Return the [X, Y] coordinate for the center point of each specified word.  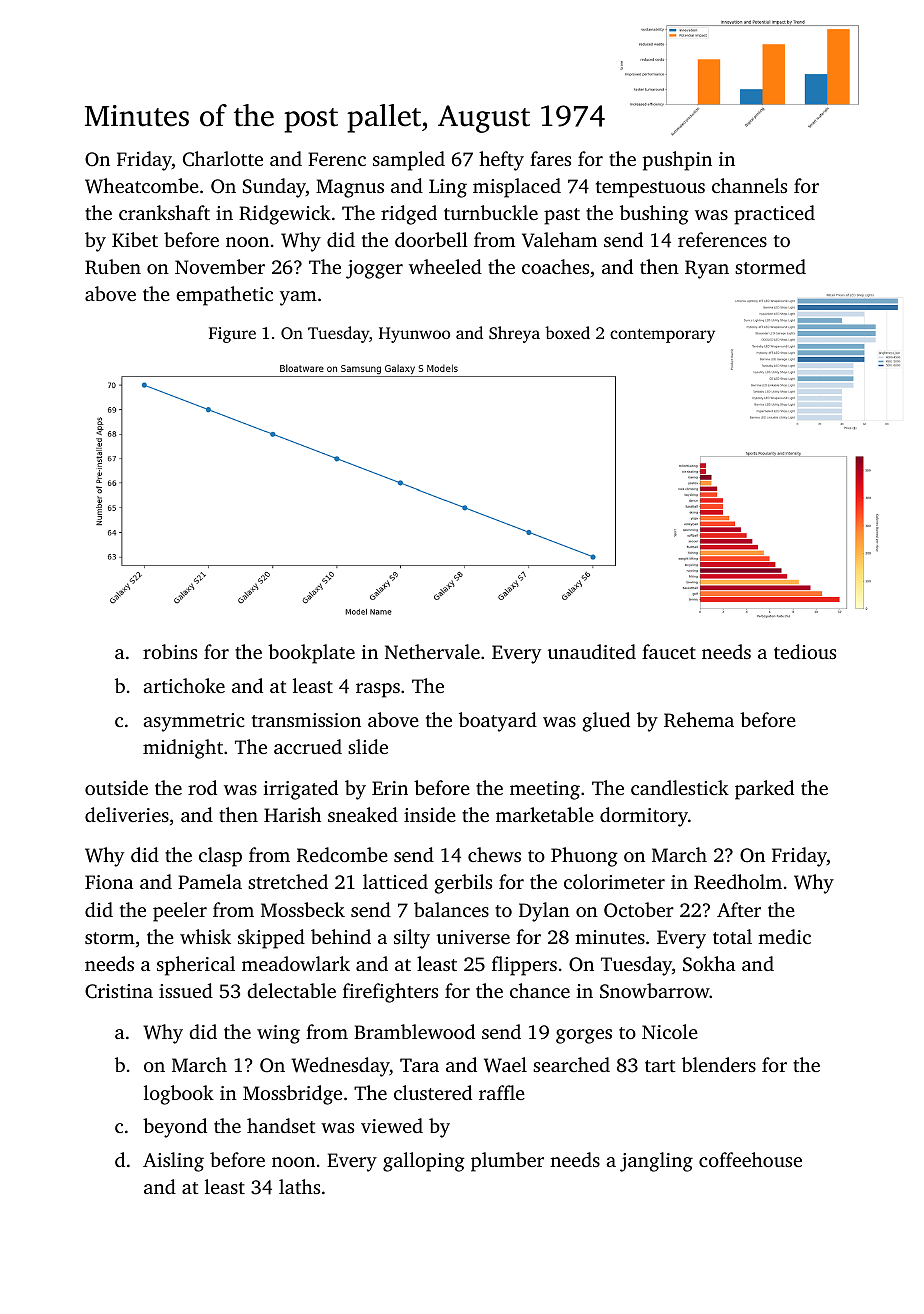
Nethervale [432, 651]
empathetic [224, 296]
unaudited [592, 651]
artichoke [184, 685]
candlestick [680, 787]
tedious [805, 651]
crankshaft [164, 212]
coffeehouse [750, 1159]
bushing [654, 215]
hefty [501, 161]
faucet [669, 651]
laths [299, 1186]
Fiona [109, 882]
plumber [507, 1162]
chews [494, 854]
